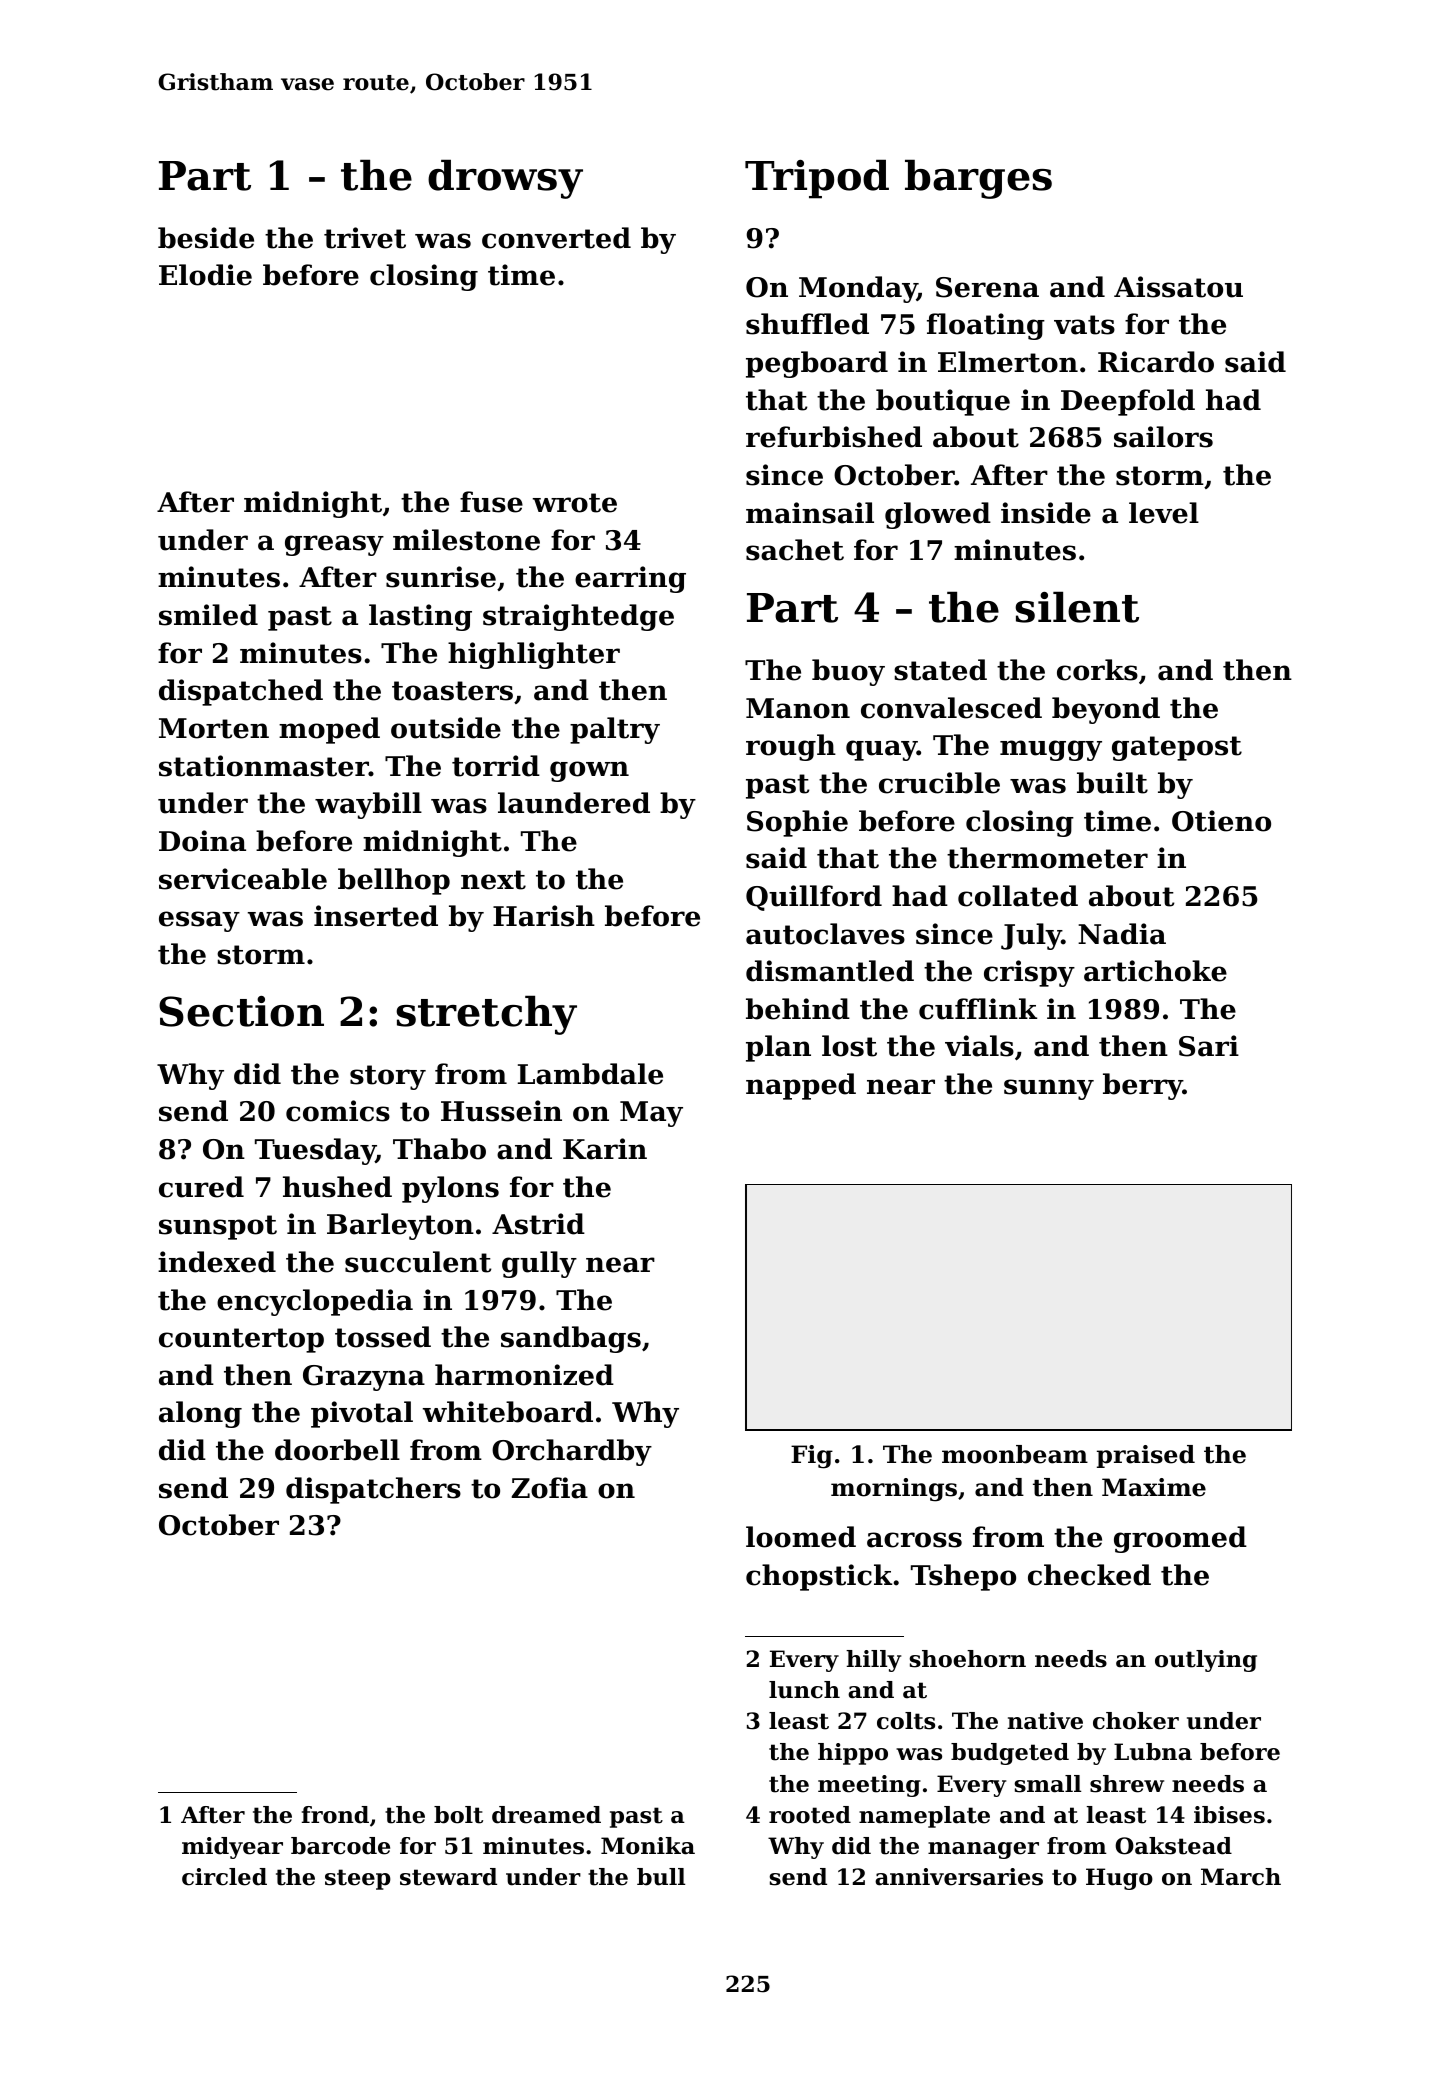  What do you see at coordinates (1143, 1086) in the screenshot?
I see `berry` at bounding box center [1143, 1086].
